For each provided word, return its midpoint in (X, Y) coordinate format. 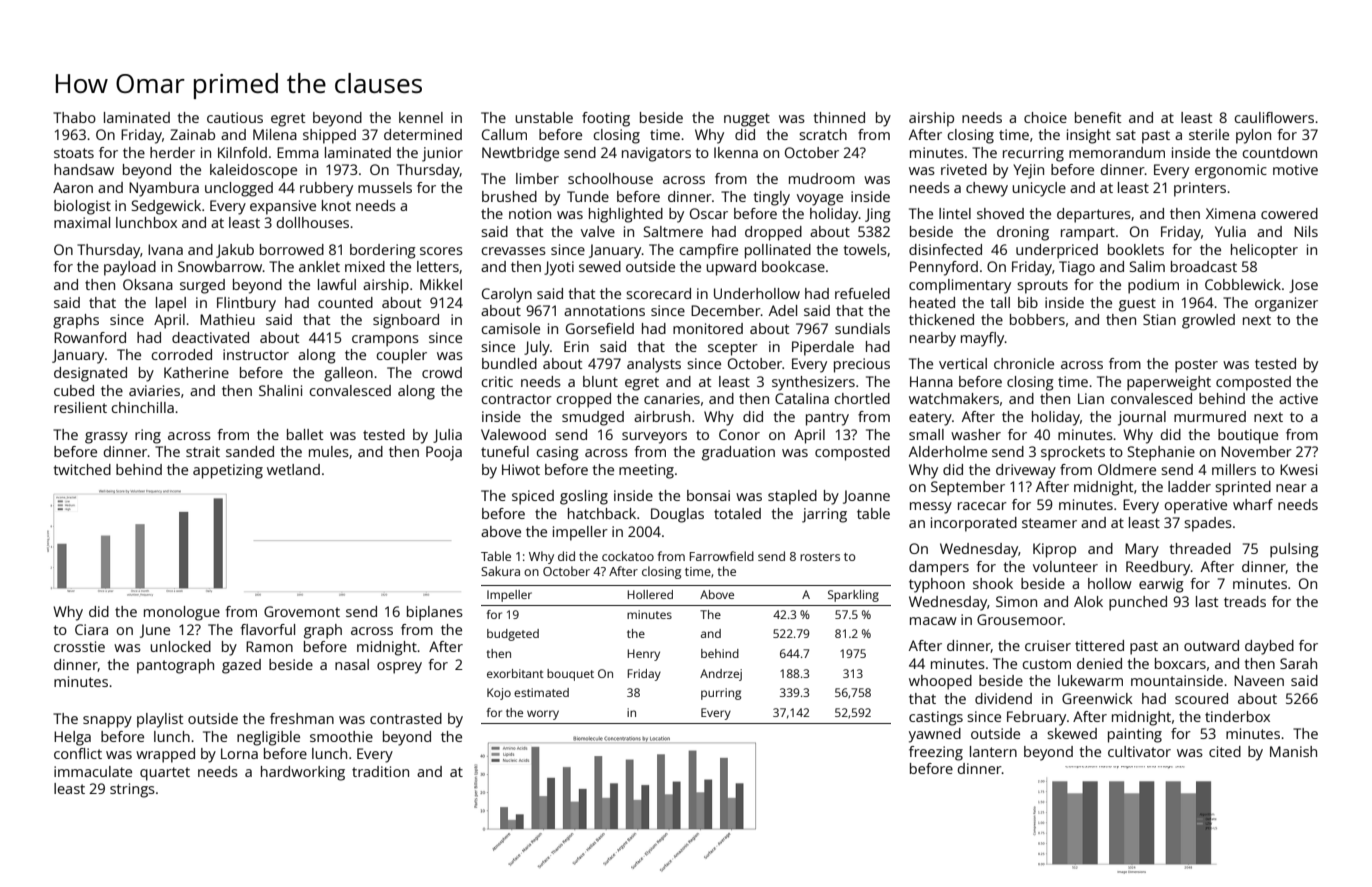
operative (1195, 506)
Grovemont (302, 611)
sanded (250, 451)
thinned (839, 117)
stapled (792, 497)
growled (1208, 321)
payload (130, 268)
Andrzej (721, 675)
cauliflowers (1274, 117)
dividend (1003, 698)
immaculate (93, 771)
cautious (235, 117)
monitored (708, 328)
